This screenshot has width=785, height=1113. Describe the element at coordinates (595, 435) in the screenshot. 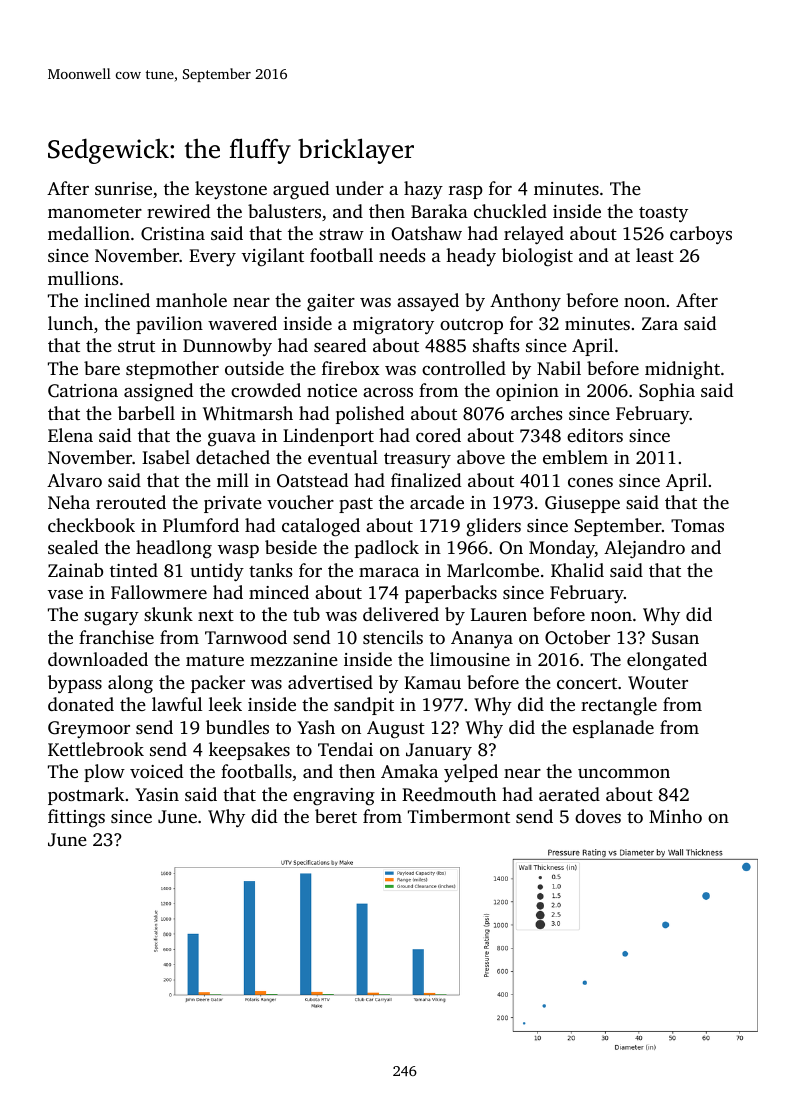

I see `editors` at that location.
